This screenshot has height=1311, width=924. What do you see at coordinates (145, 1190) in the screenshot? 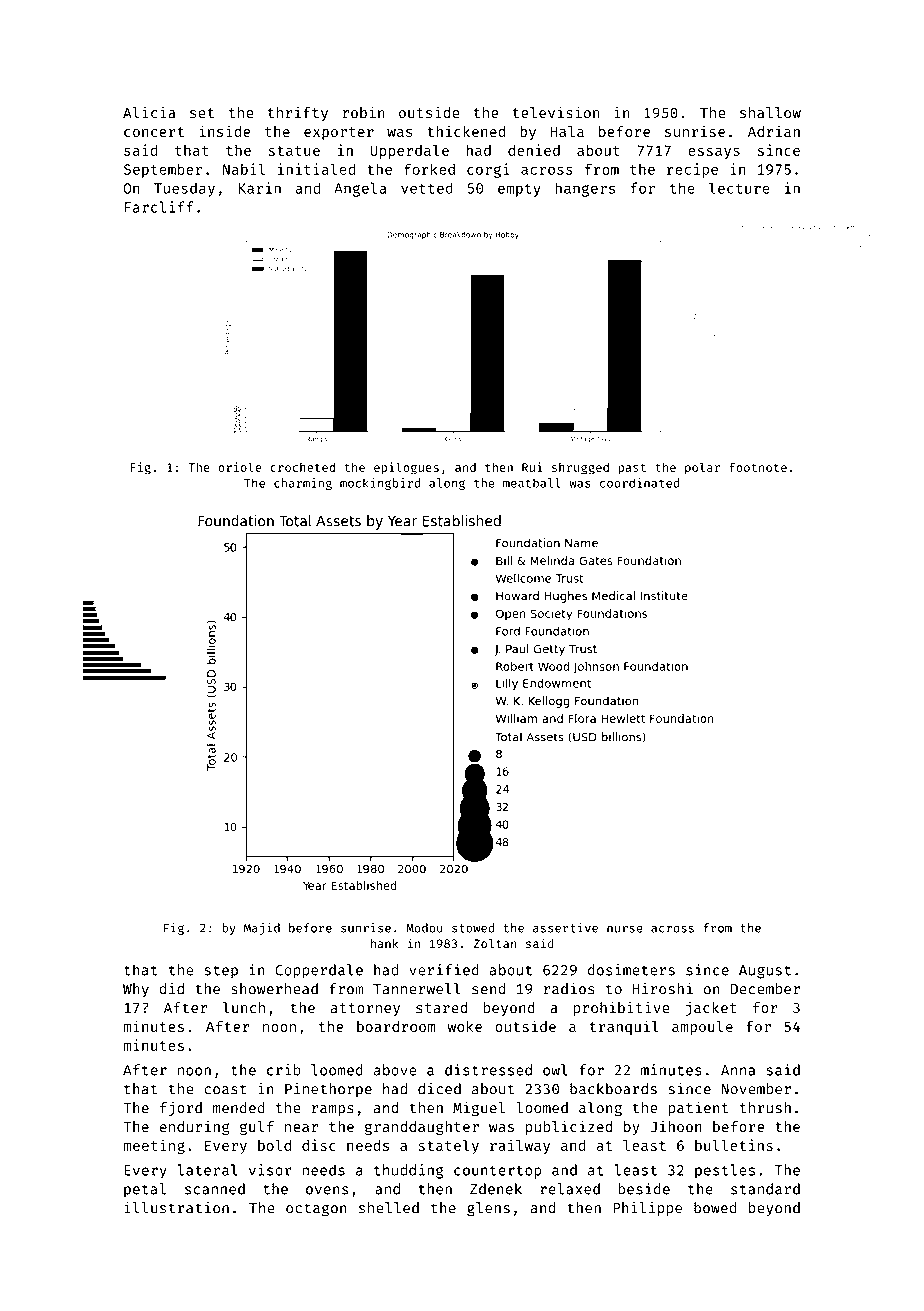
I see `petal` at bounding box center [145, 1190].
